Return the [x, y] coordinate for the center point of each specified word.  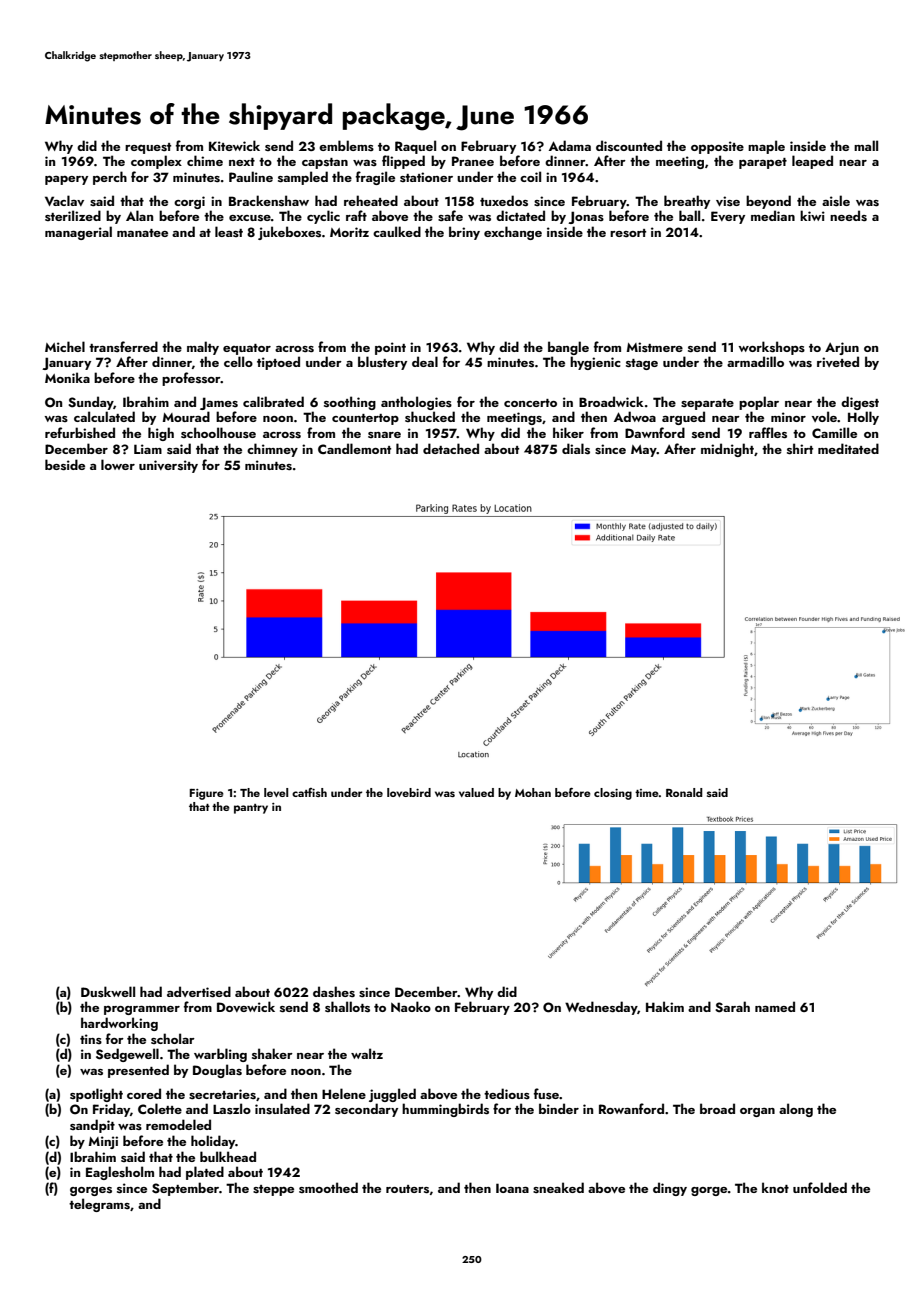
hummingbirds [445, 1110]
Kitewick [234, 145]
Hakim [665, 1006]
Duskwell [108, 991]
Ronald [684, 792]
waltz [367, 1053]
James [219, 403]
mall [866, 145]
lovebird [409, 792]
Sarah [732, 1007]
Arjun [842, 348]
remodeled [178, 1124]
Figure [207, 794]
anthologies [416, 403]
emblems [346, 145]
